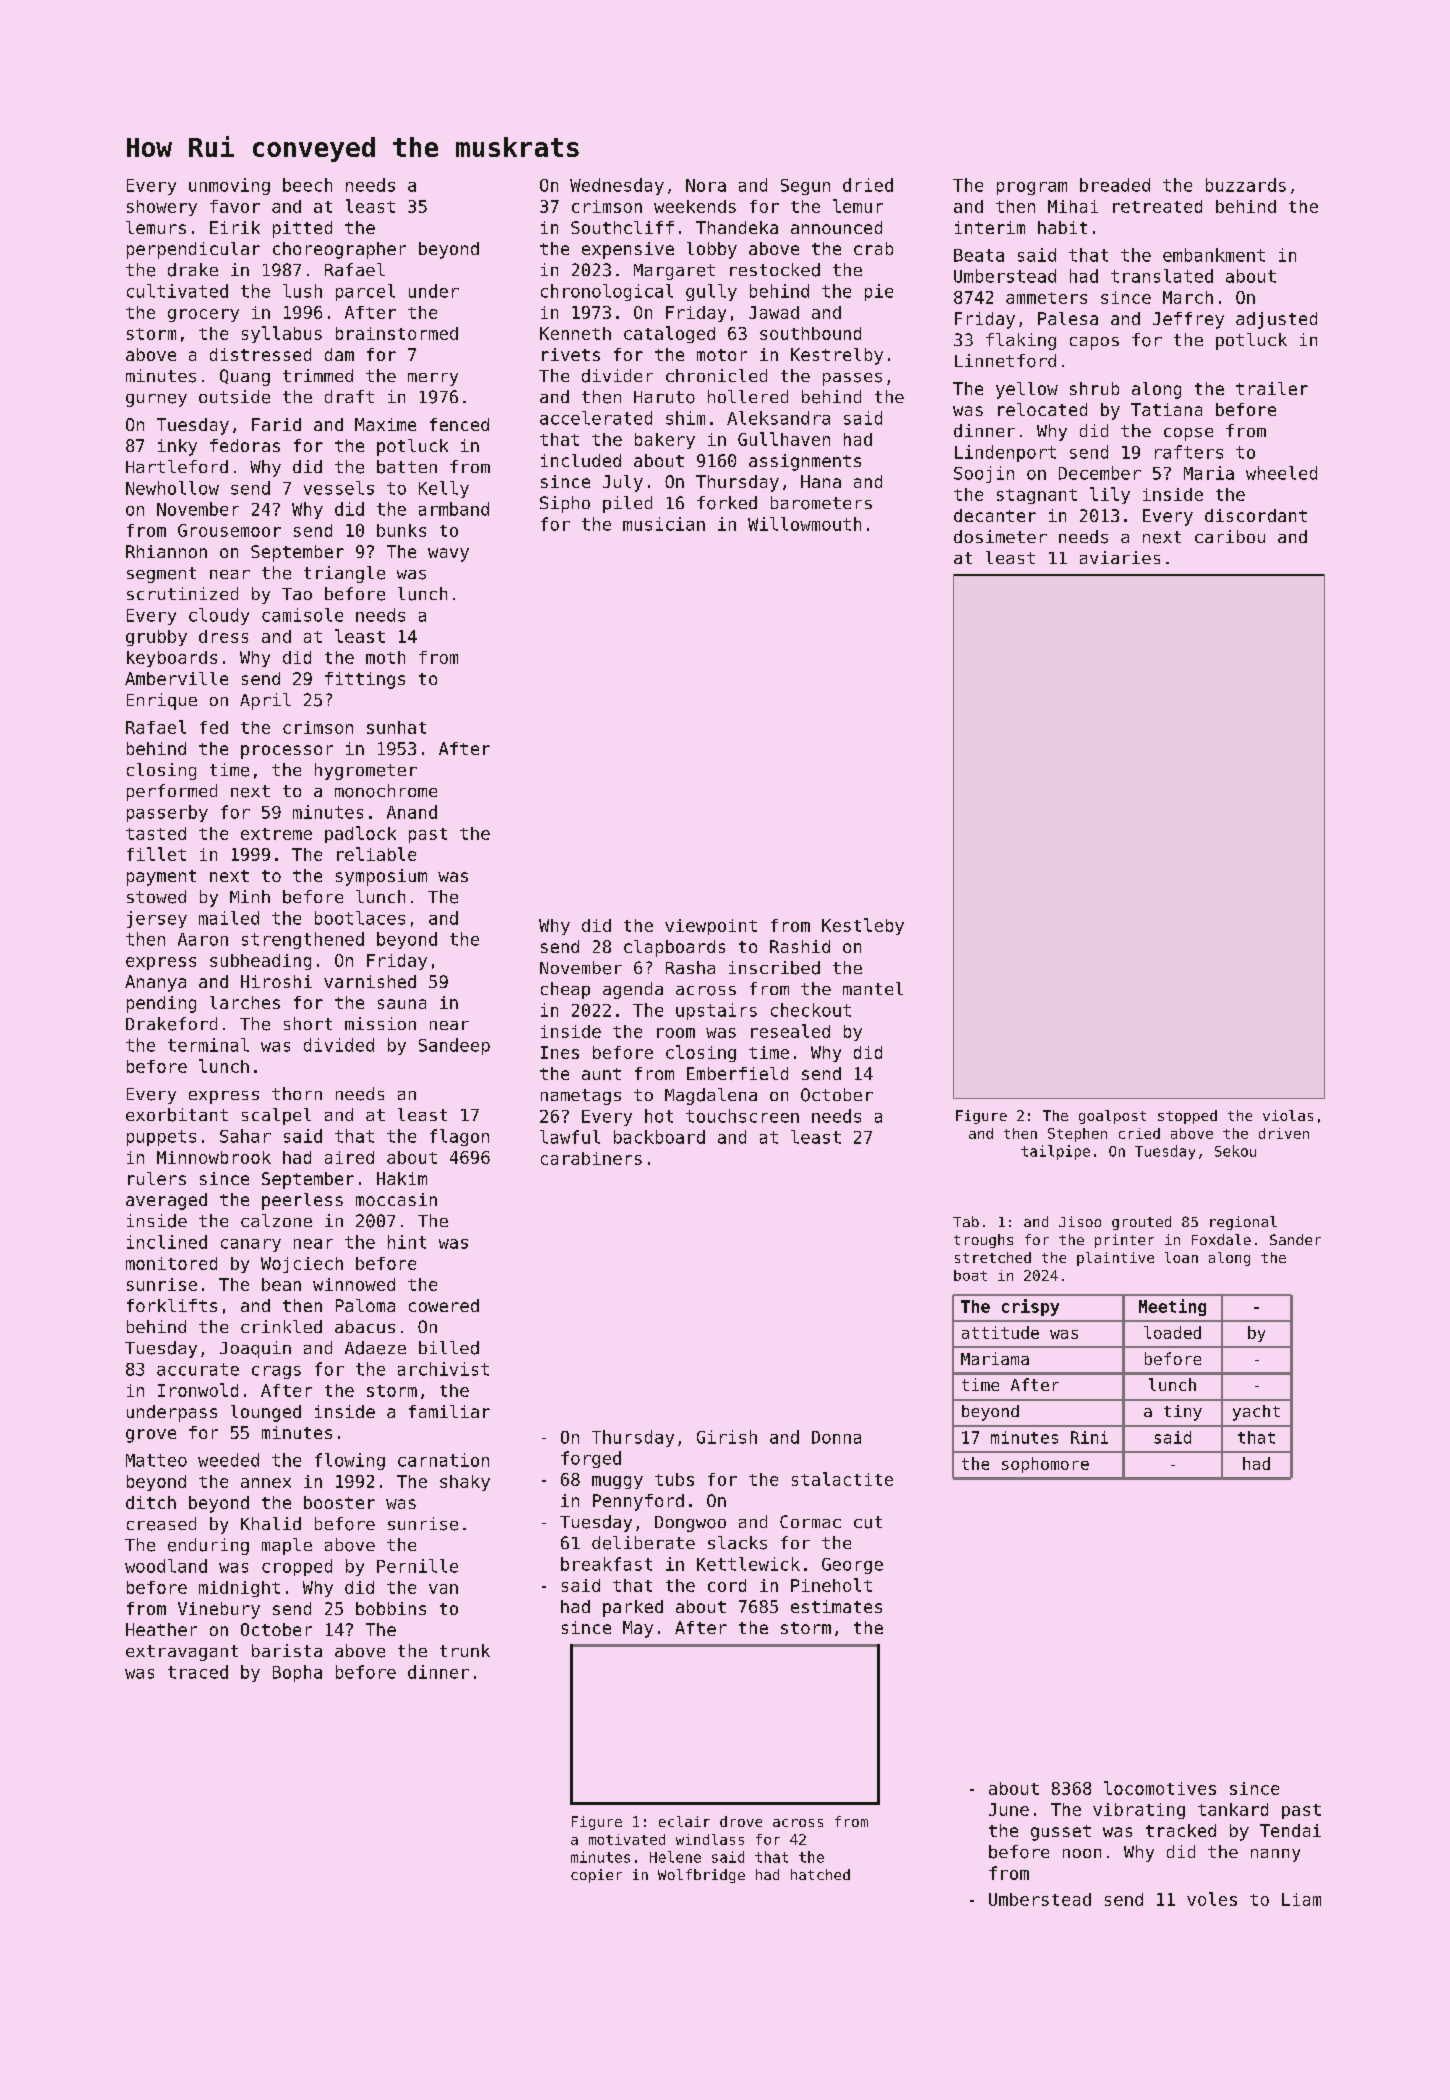 The image size is (1450, 2100). I want to click on attitude, so click(1000, 1332).
